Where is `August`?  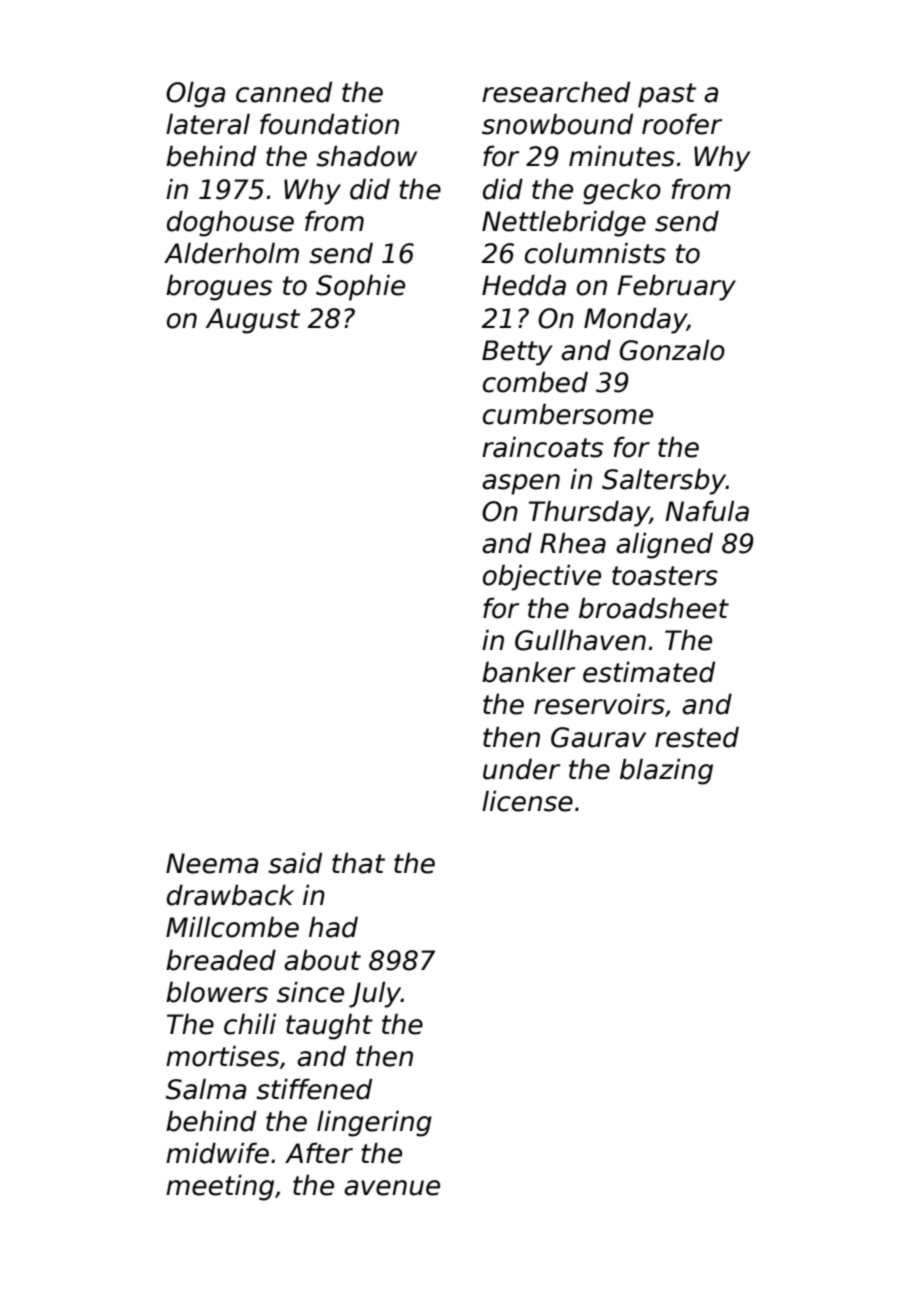 August is located at coordinates (253, 321).
